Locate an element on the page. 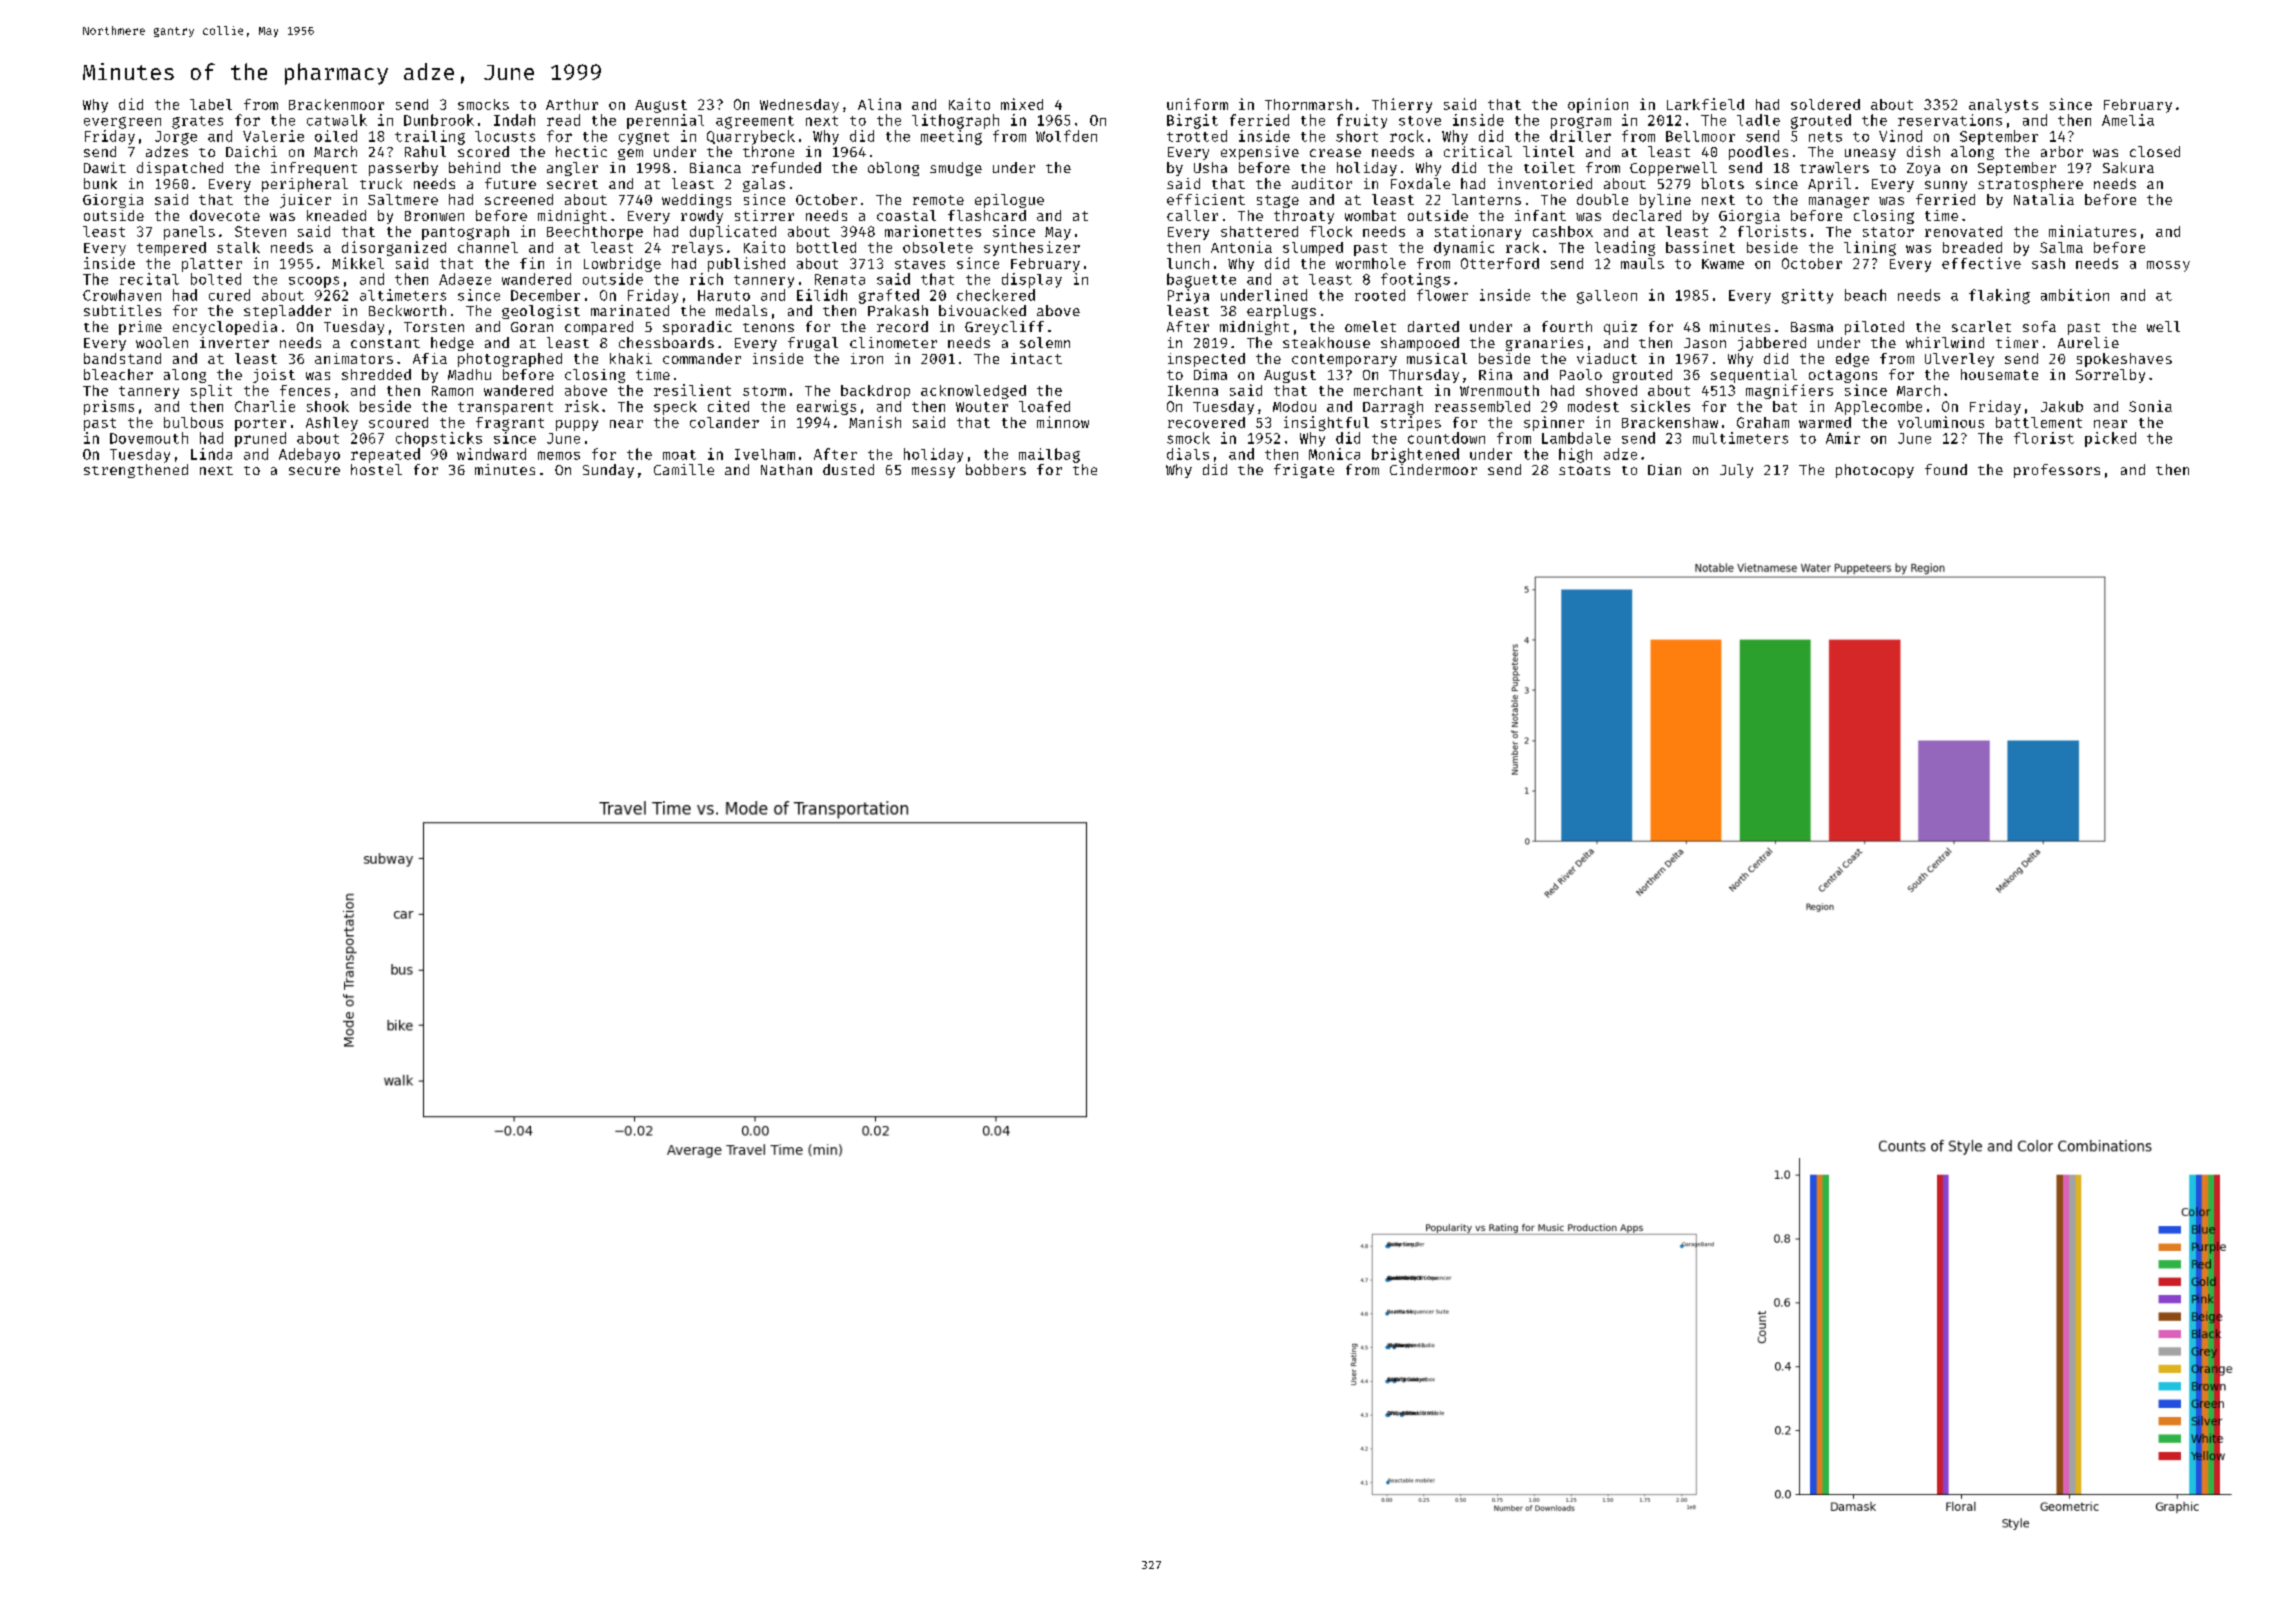 The width and height of the image is (2282, 1614). compared is located at coordinates (599, 328).
